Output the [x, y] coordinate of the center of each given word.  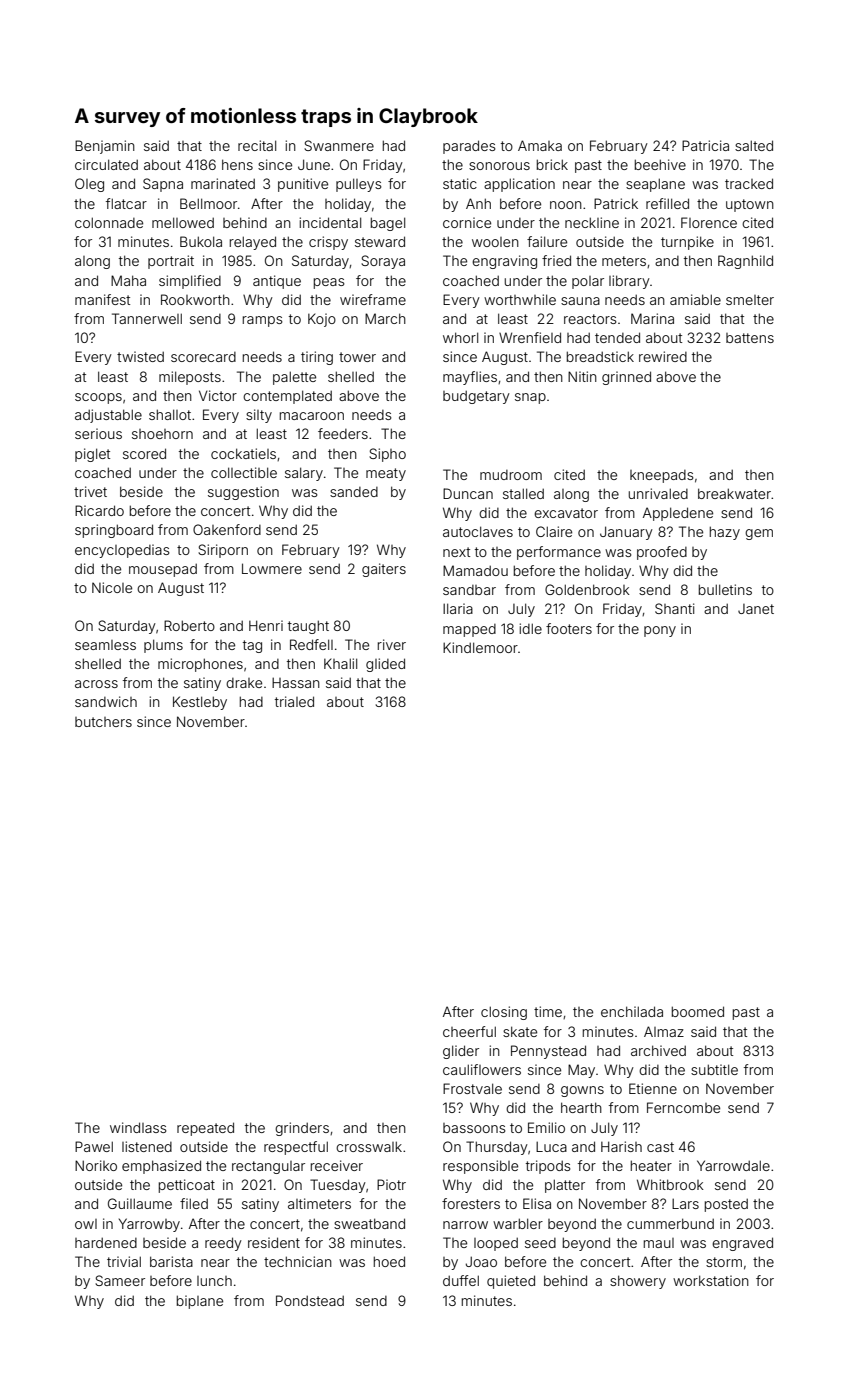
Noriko [96, 1165]
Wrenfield [530, 337]
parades [469, 147]
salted [754, 145]
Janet [756, 609]
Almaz [664, 1031]
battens [750, 338]
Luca [551, 1146]
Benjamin [105, 147]
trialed [294, 701]
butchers [103, 722]
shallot [170, 414]
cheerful [469, 1031]
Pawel [94, 1146]
